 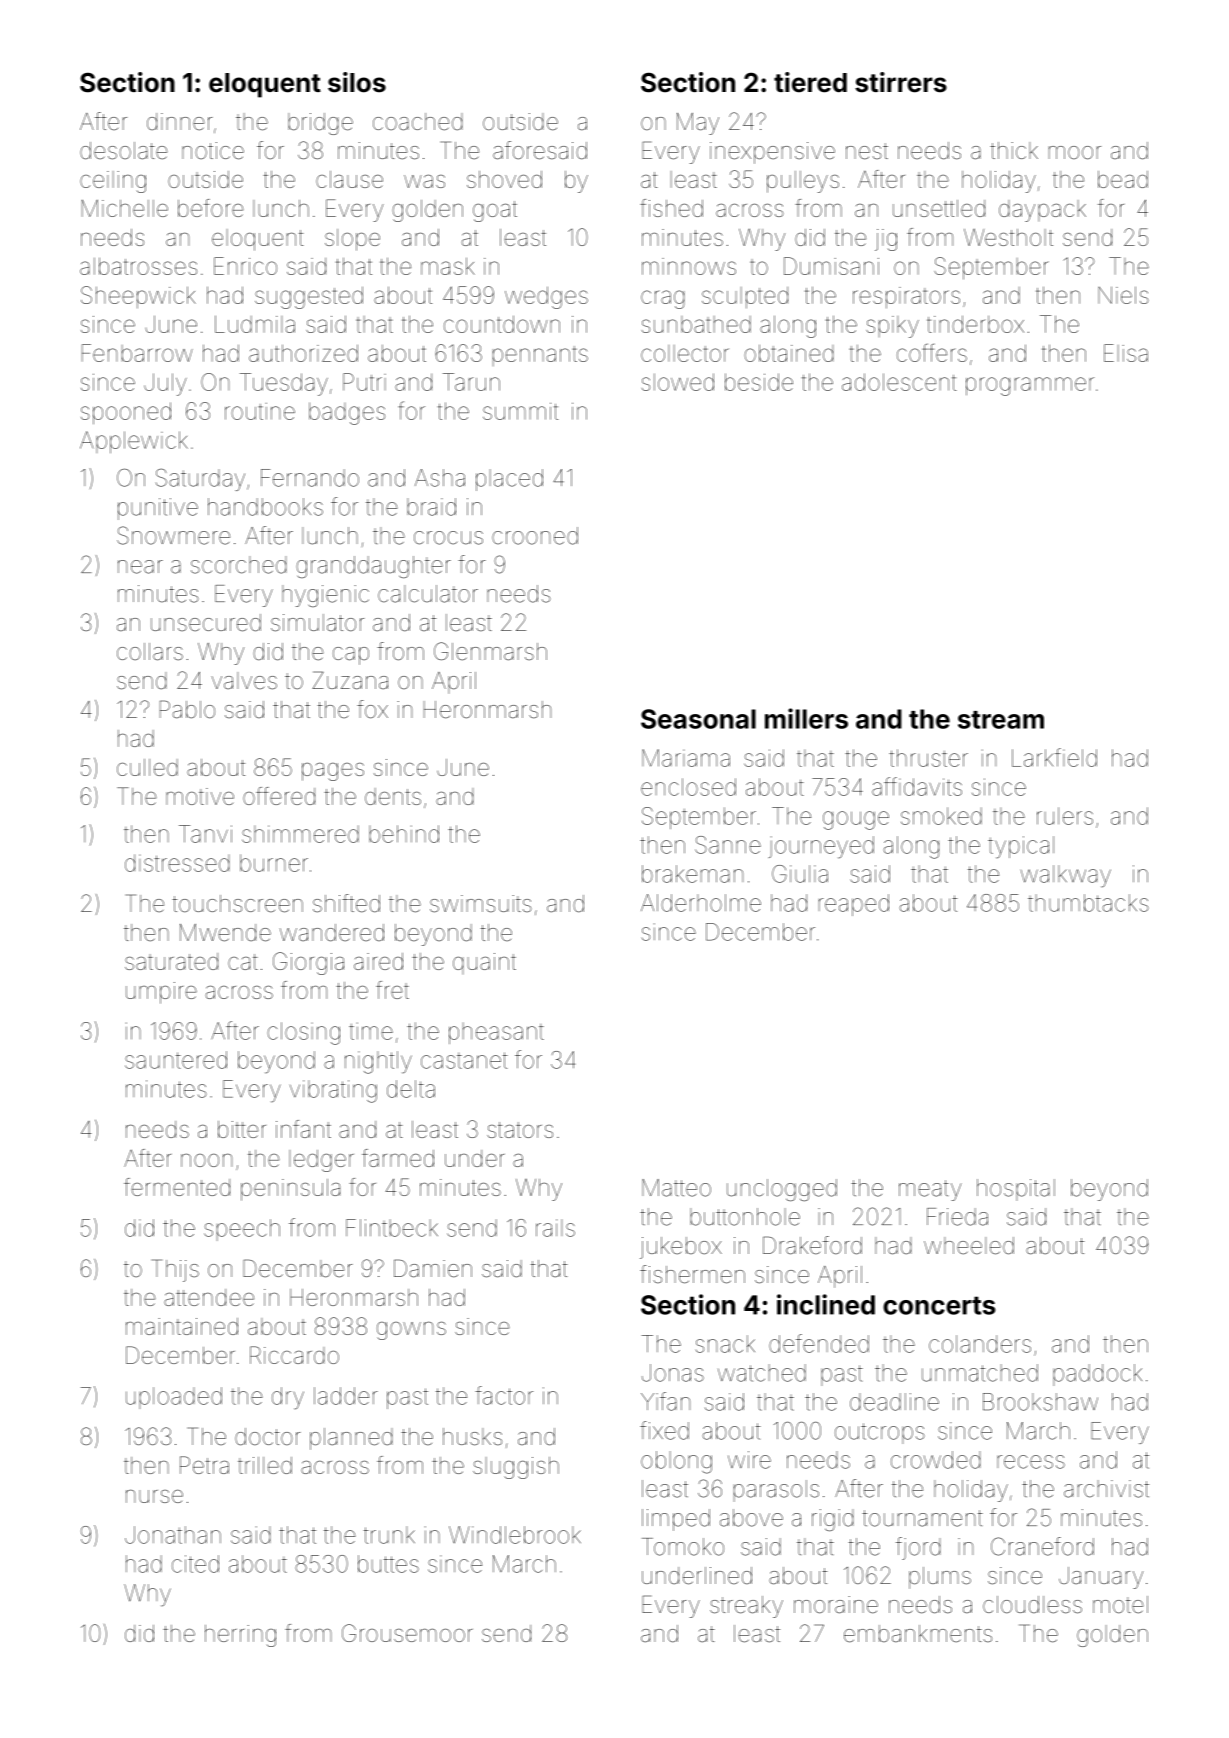 What do you see at coordinates (378, 961) in the screenshot?
I see `aired` at bounding box center [378, 961].
